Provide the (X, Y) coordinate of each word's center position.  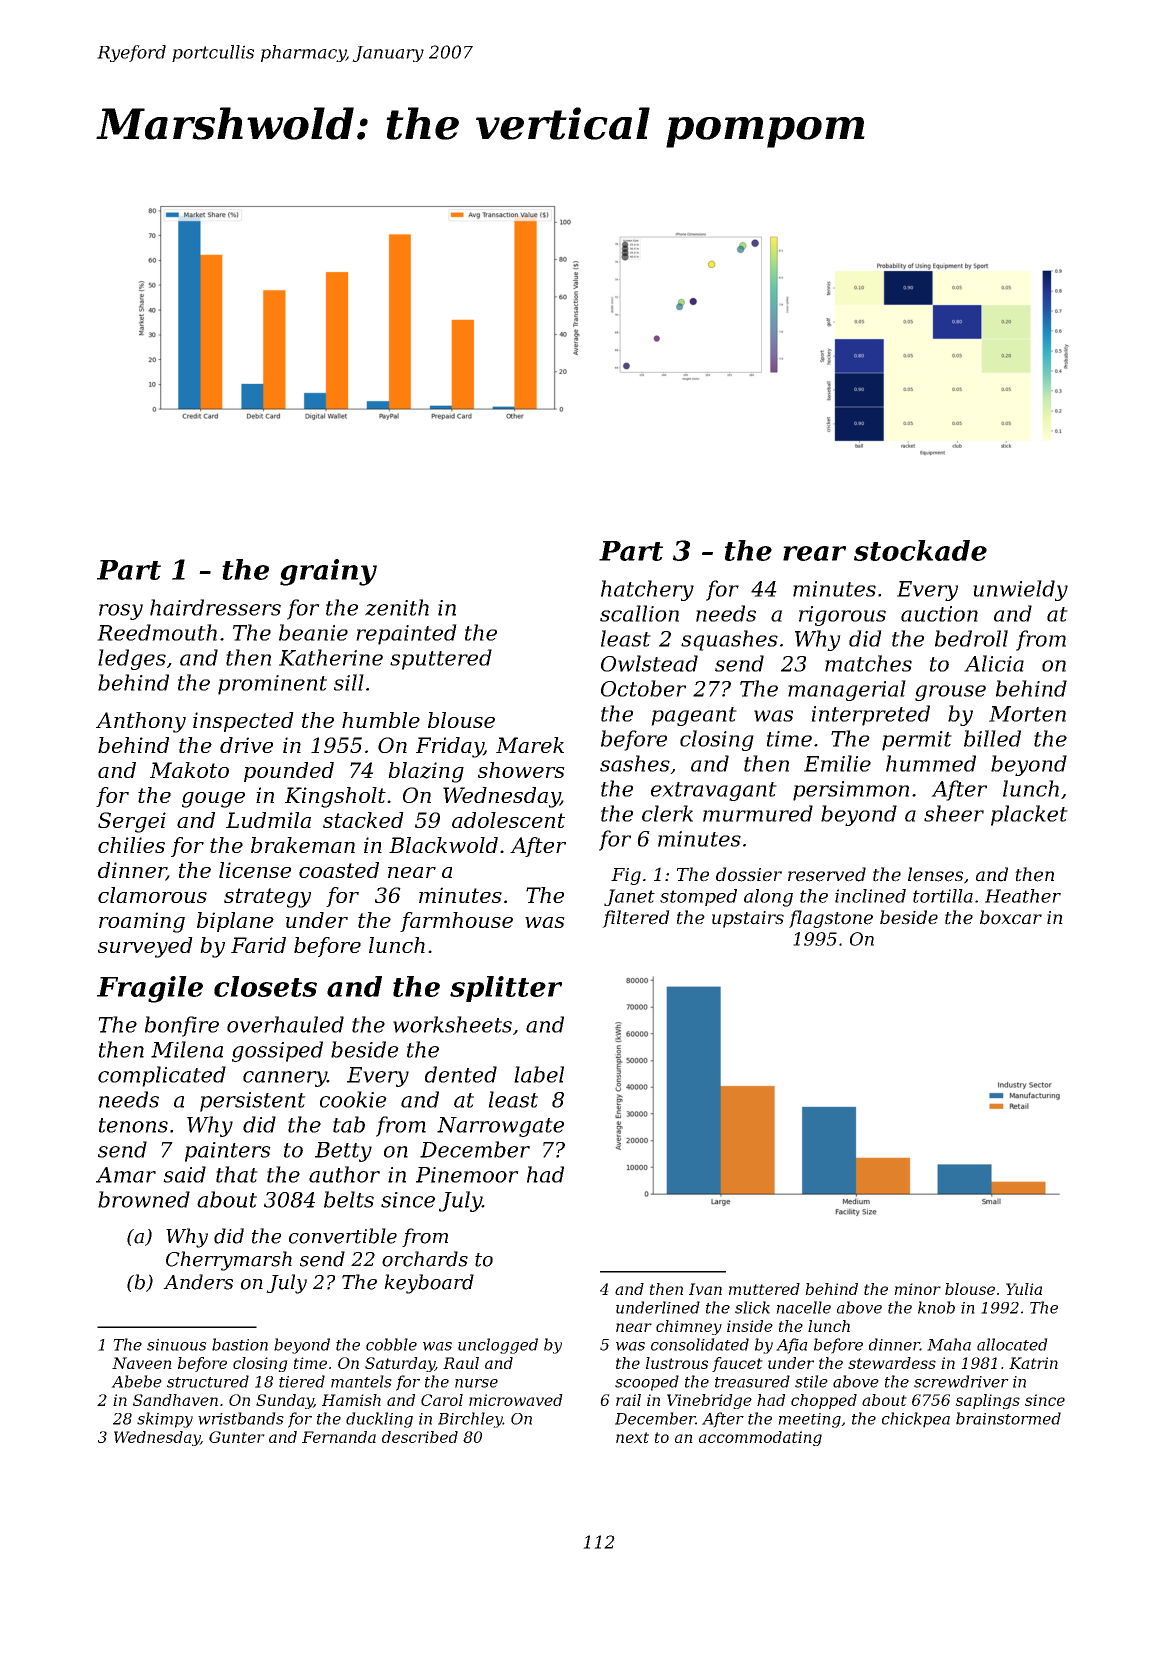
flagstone (831, 919)
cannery (285, 1079)
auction (939, 614)
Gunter (237, 1437)
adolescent (508, 820)
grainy (328, 572)
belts (349, 1199)
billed (992, 738)
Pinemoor (467, 1175)
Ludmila (268, 820)
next (632, 1437)
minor (917, 1289)
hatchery (647, 590)
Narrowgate (500, 1127)
